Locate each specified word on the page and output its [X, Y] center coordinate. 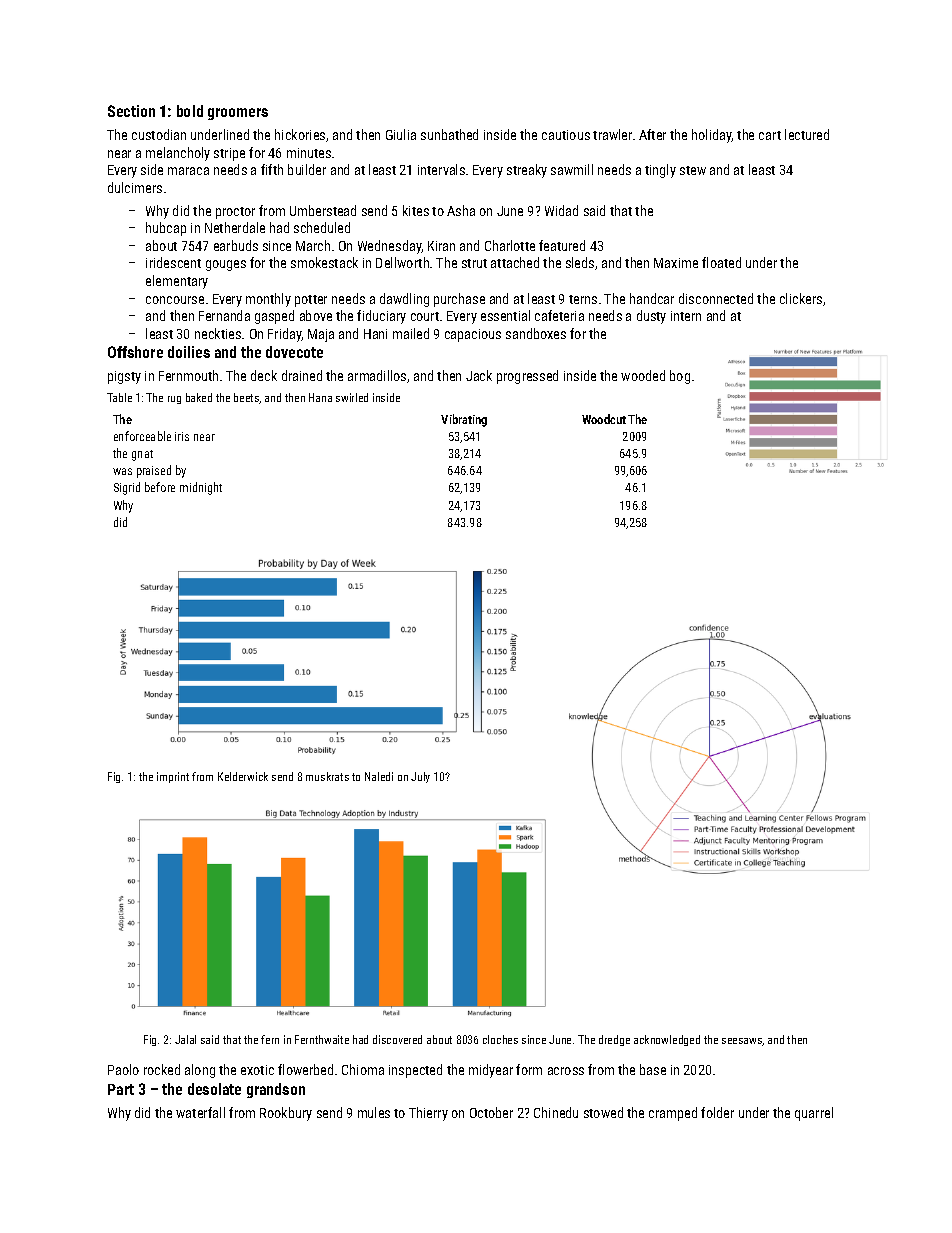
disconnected [716, 298]
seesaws [742, 1042]
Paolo [123, 1069]
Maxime [676, 263]
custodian [159, 134]
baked [199, 397]
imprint [173, 777]
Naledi [379, 776]
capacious [473, 335]
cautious [566, 135]
